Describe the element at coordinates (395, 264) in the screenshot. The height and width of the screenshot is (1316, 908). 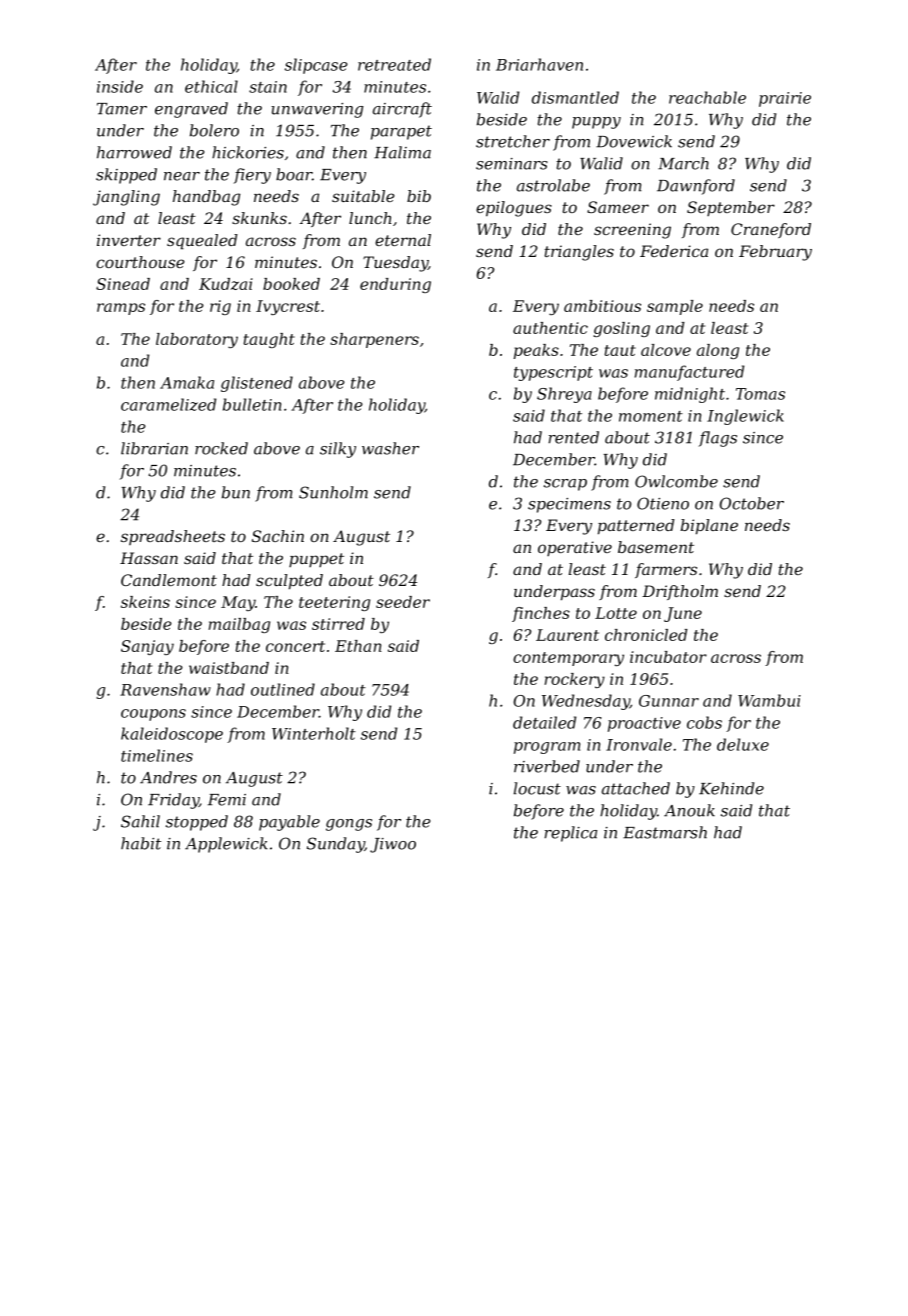
I see `Tuesday` at that location.
